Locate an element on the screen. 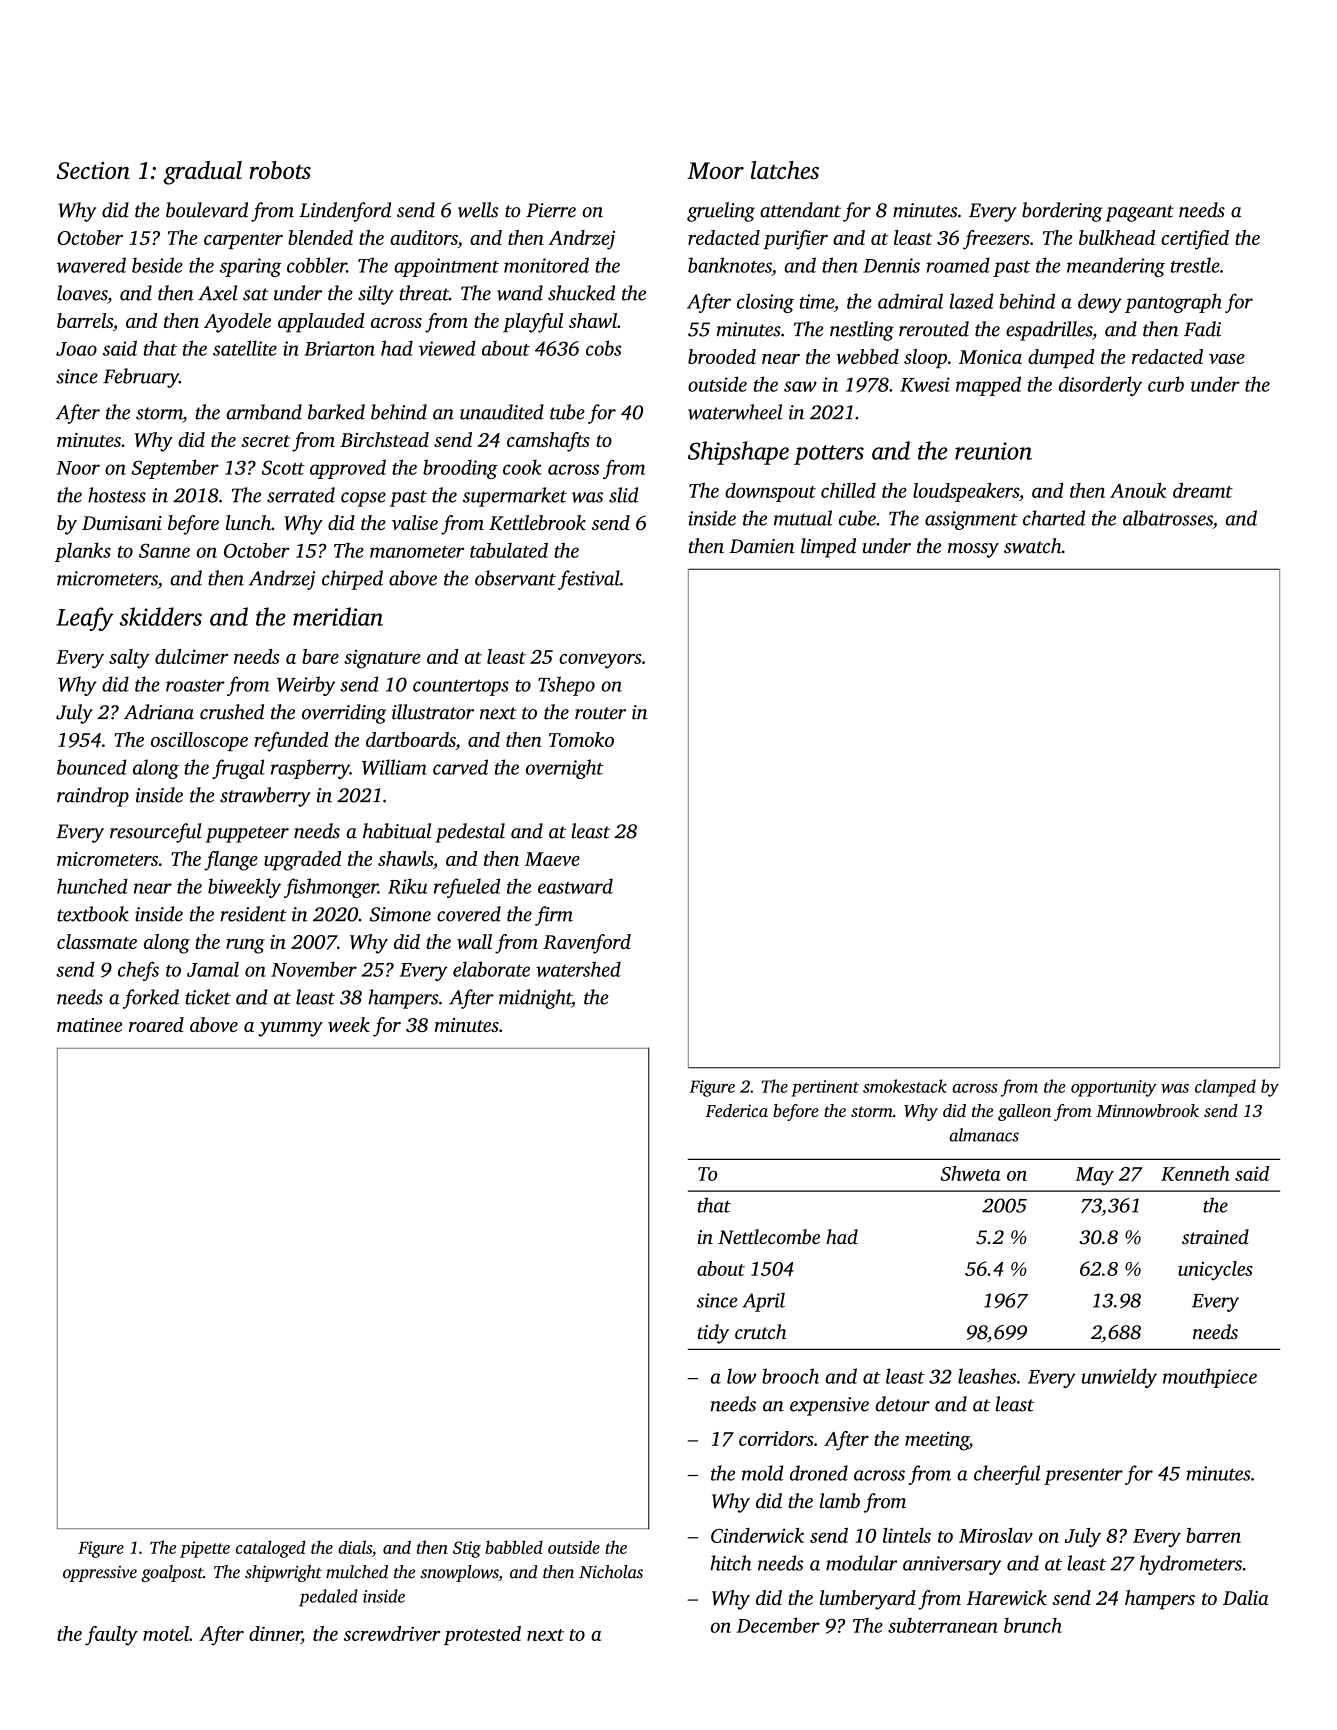  latches is located at coordinates (785, 170).
